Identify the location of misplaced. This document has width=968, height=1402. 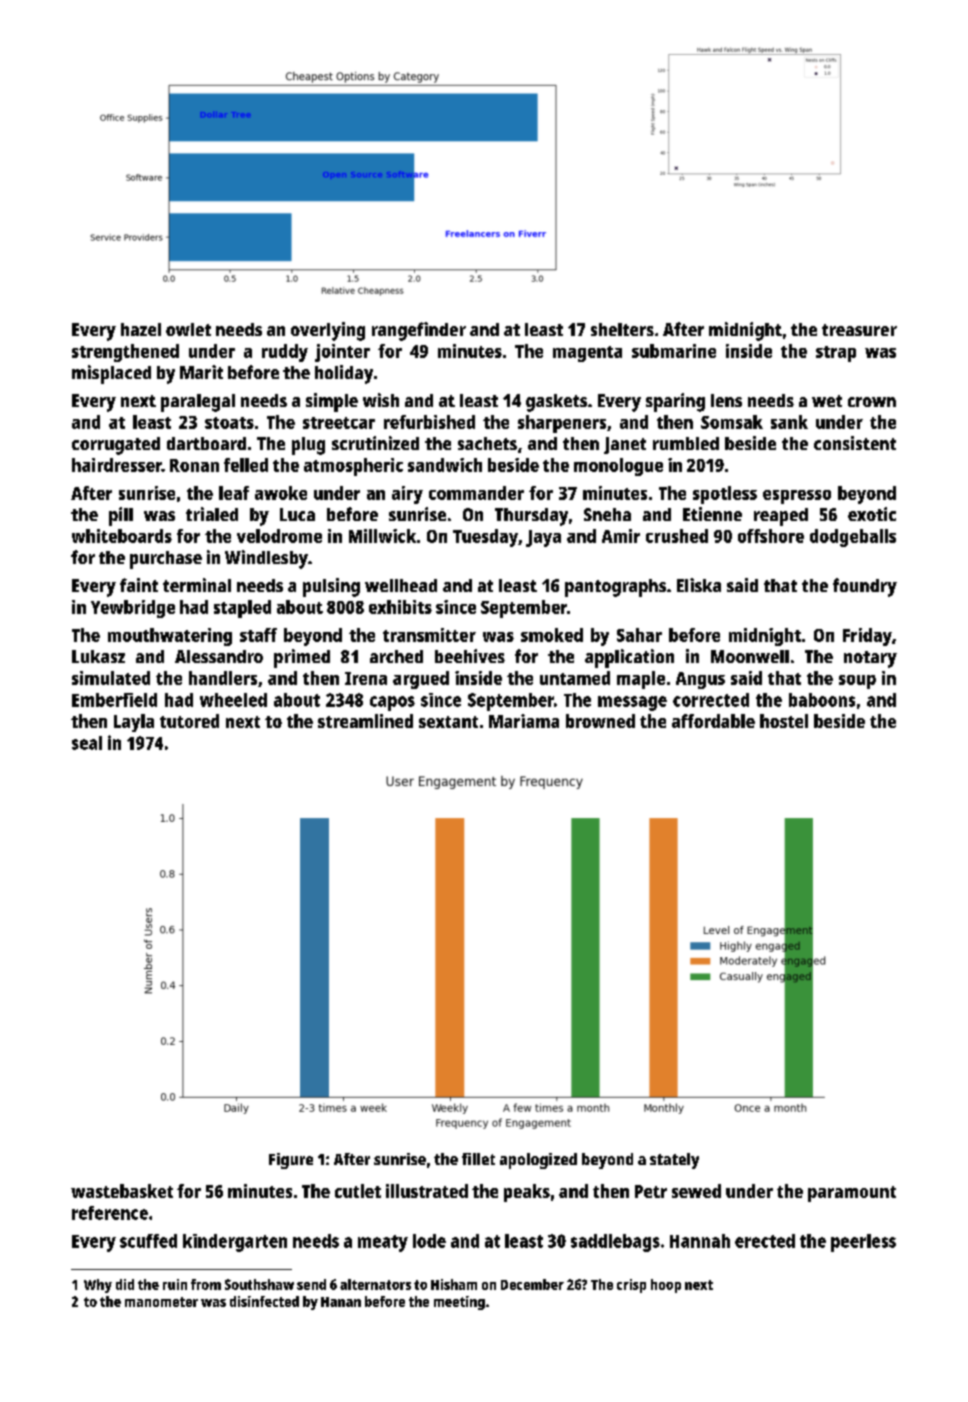
(111, 374).
